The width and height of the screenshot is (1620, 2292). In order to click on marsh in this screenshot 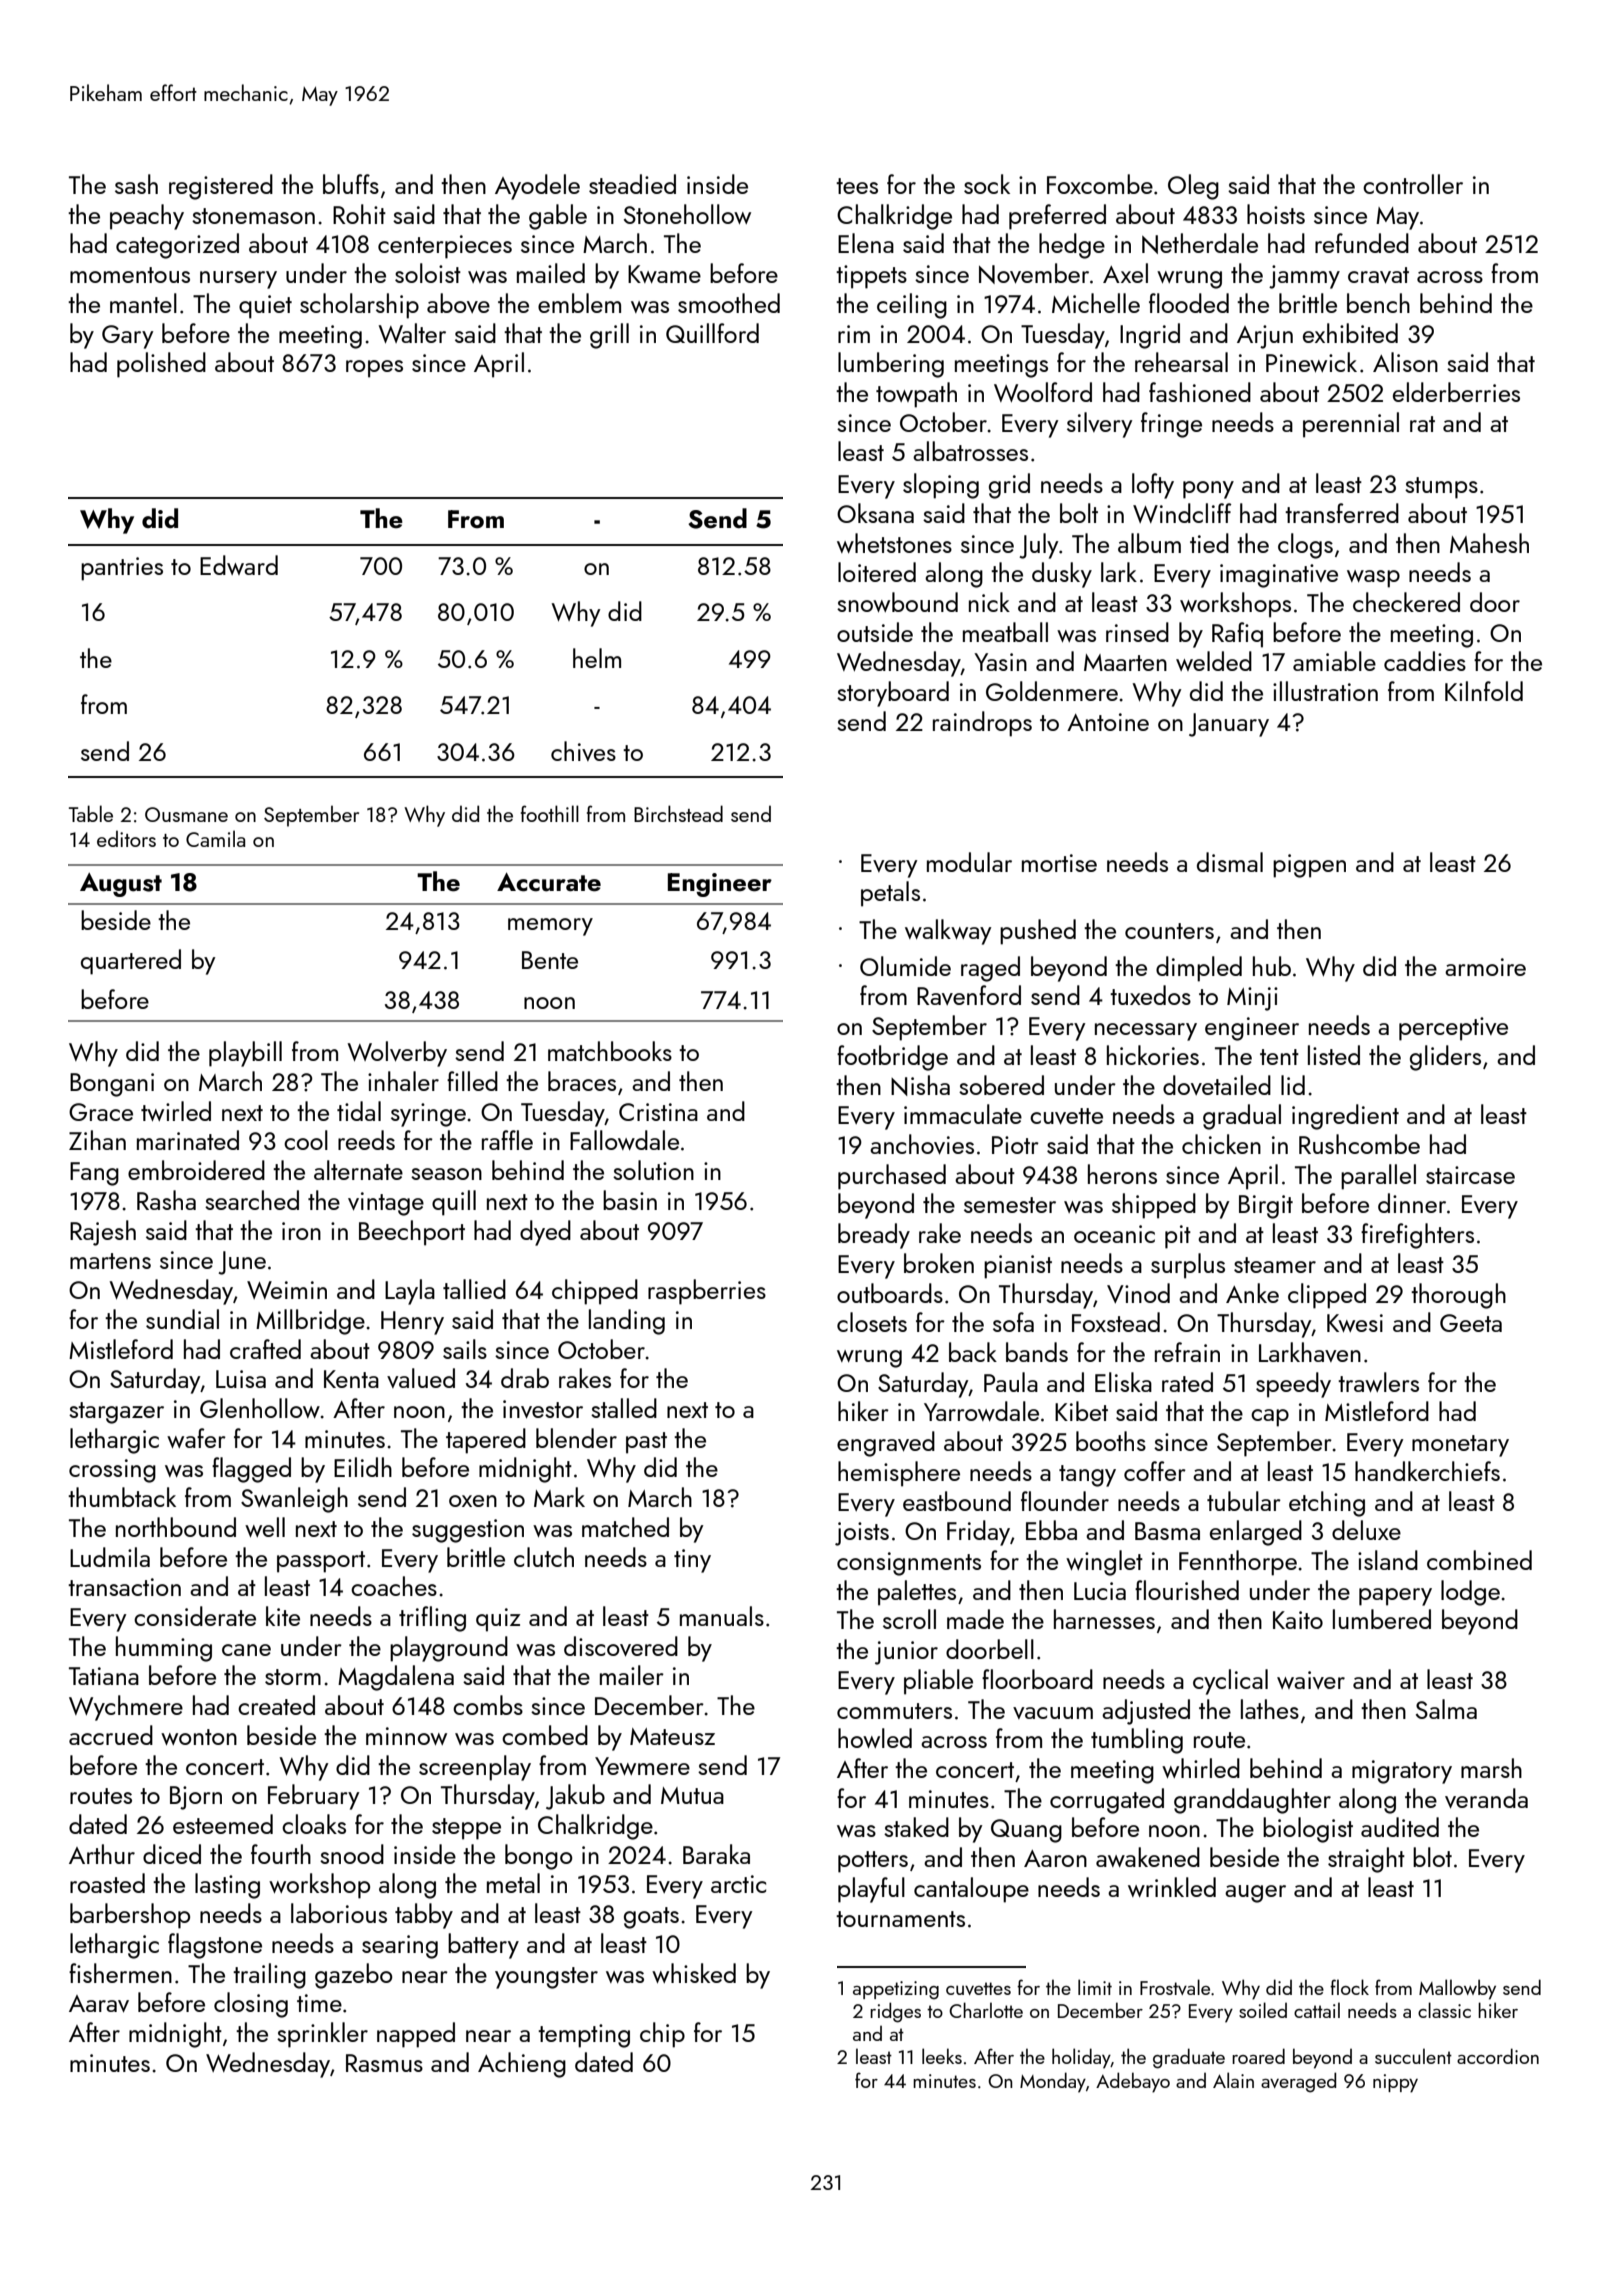, I will do `click(1491, 1768)`.
